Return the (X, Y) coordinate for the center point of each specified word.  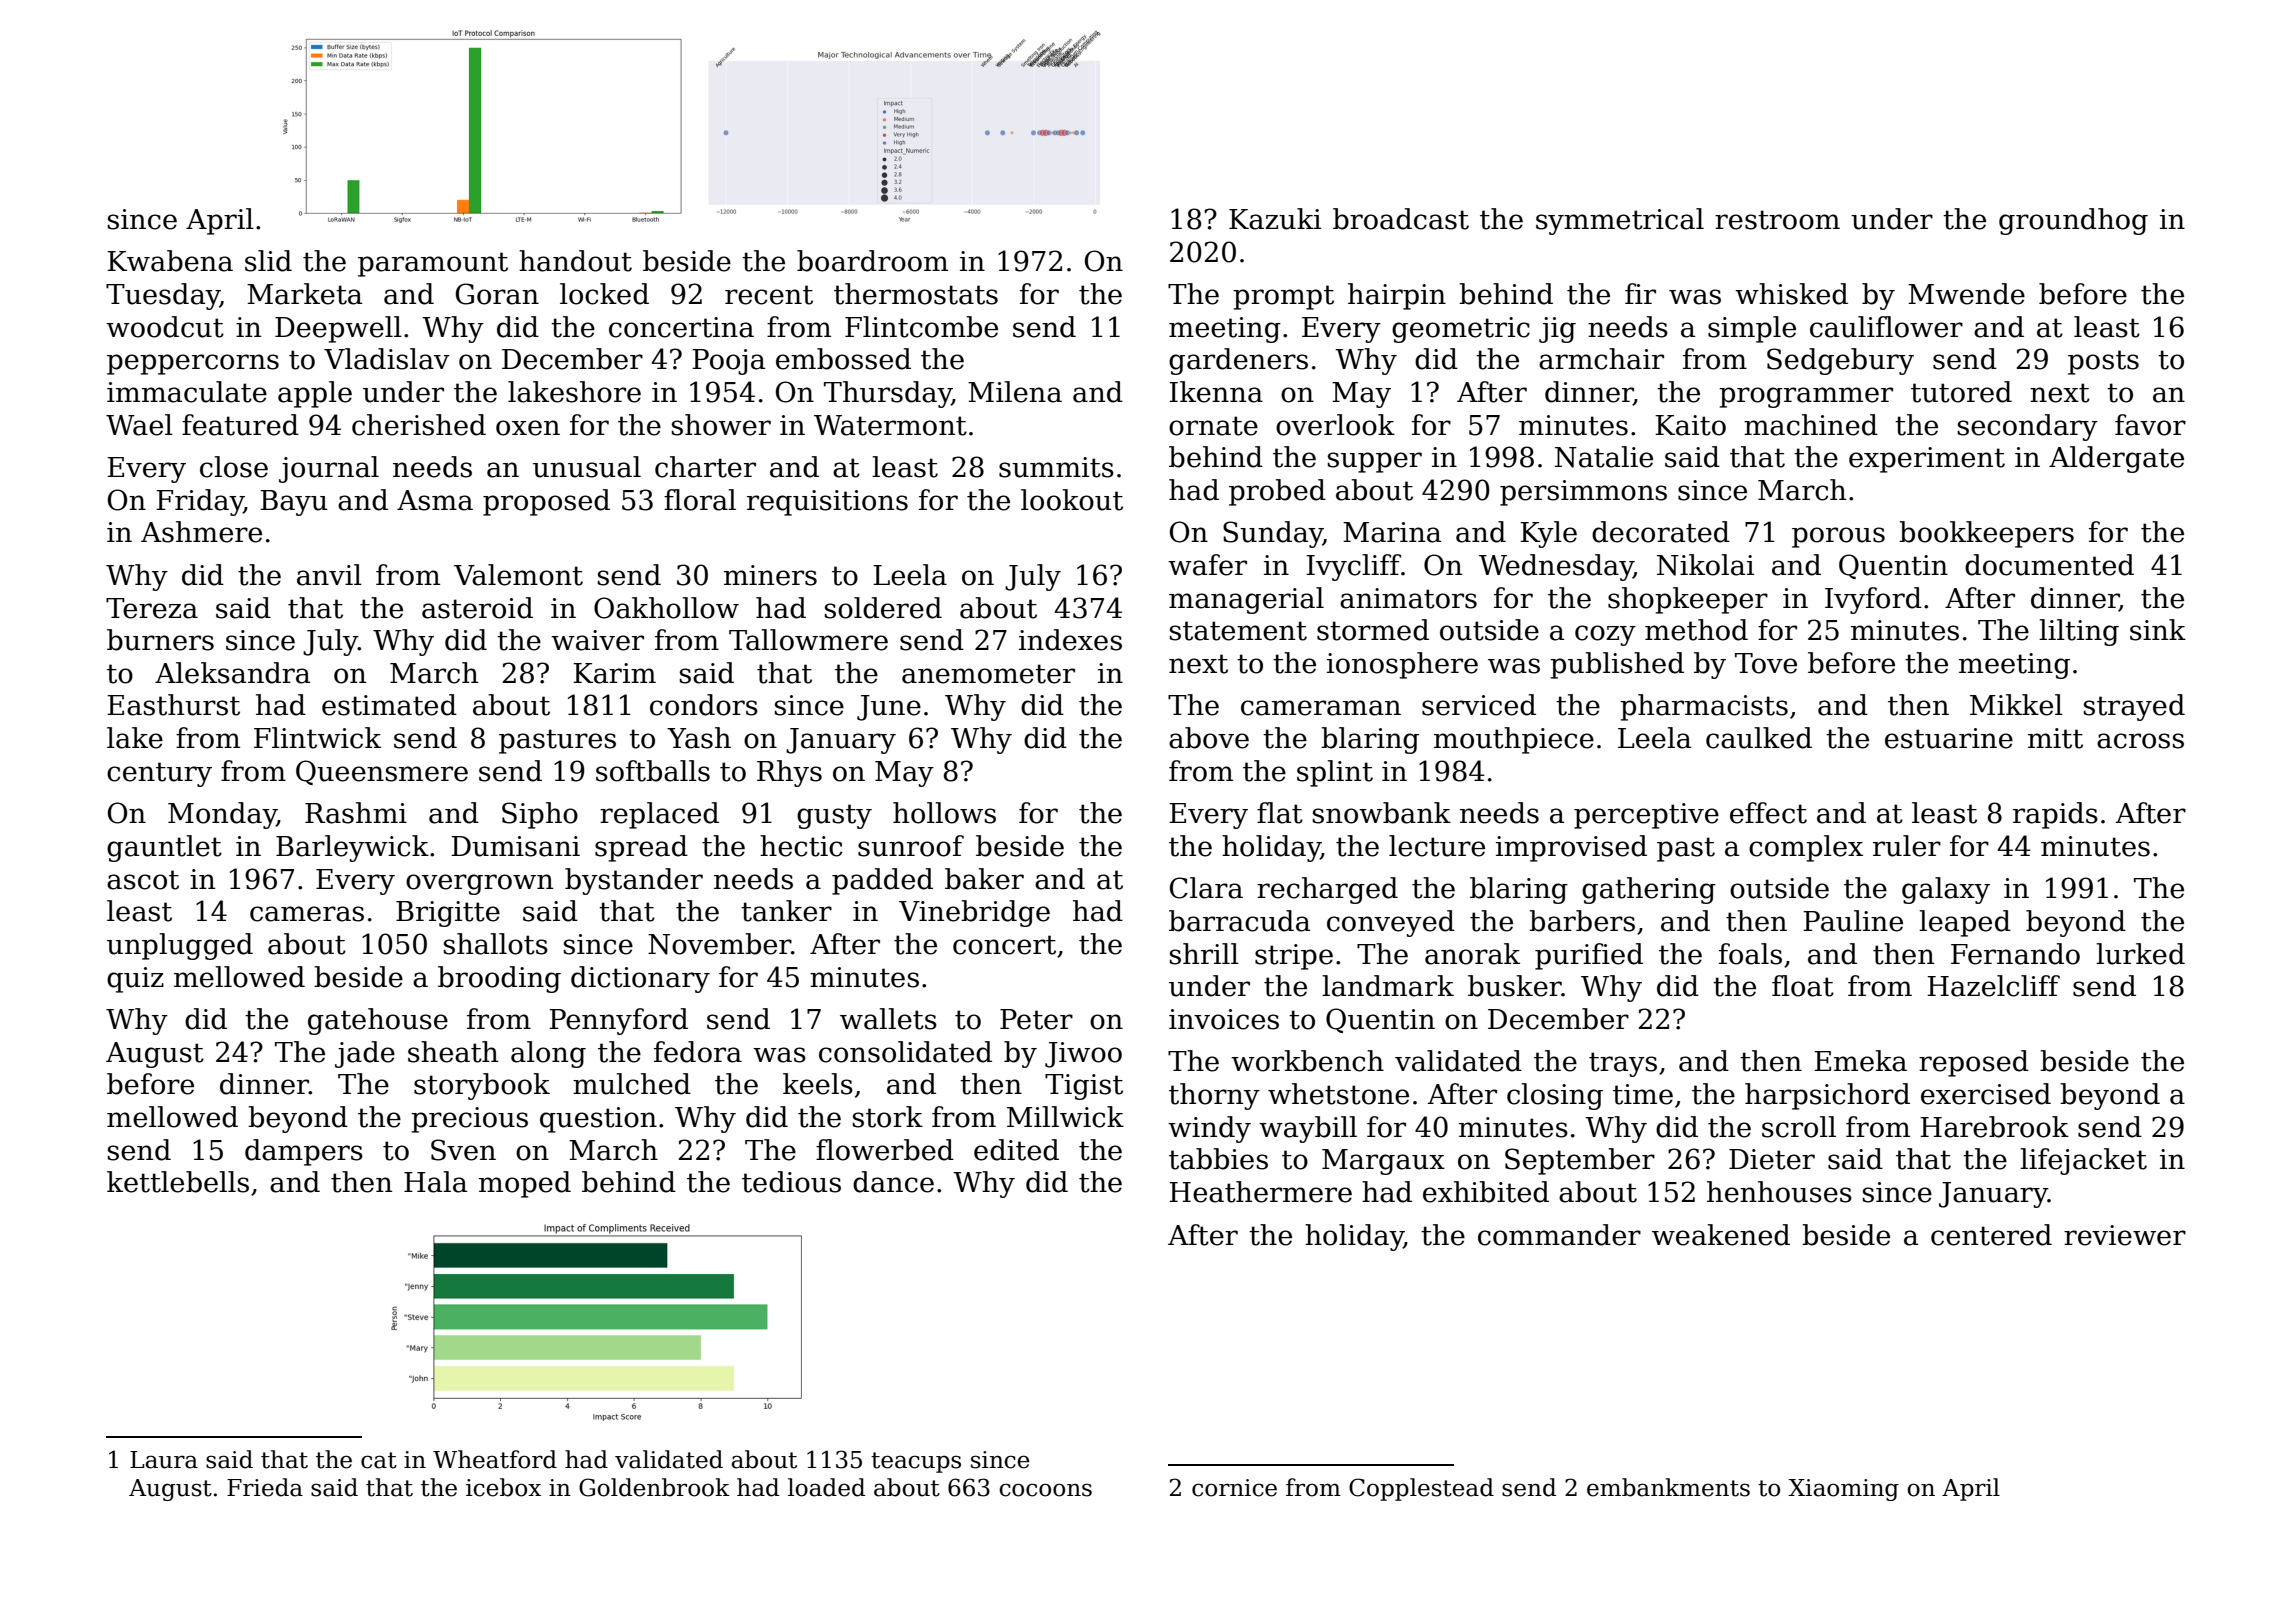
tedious (791, 1182)
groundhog (2073, 221)
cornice (1234, 1488)
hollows (944, 813)
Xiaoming (1843, 1490)
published (1617, 665)
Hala (435, 1182)
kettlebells (178, 1182)
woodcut (165, 327)
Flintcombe (921, 327)
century (159, 774)
